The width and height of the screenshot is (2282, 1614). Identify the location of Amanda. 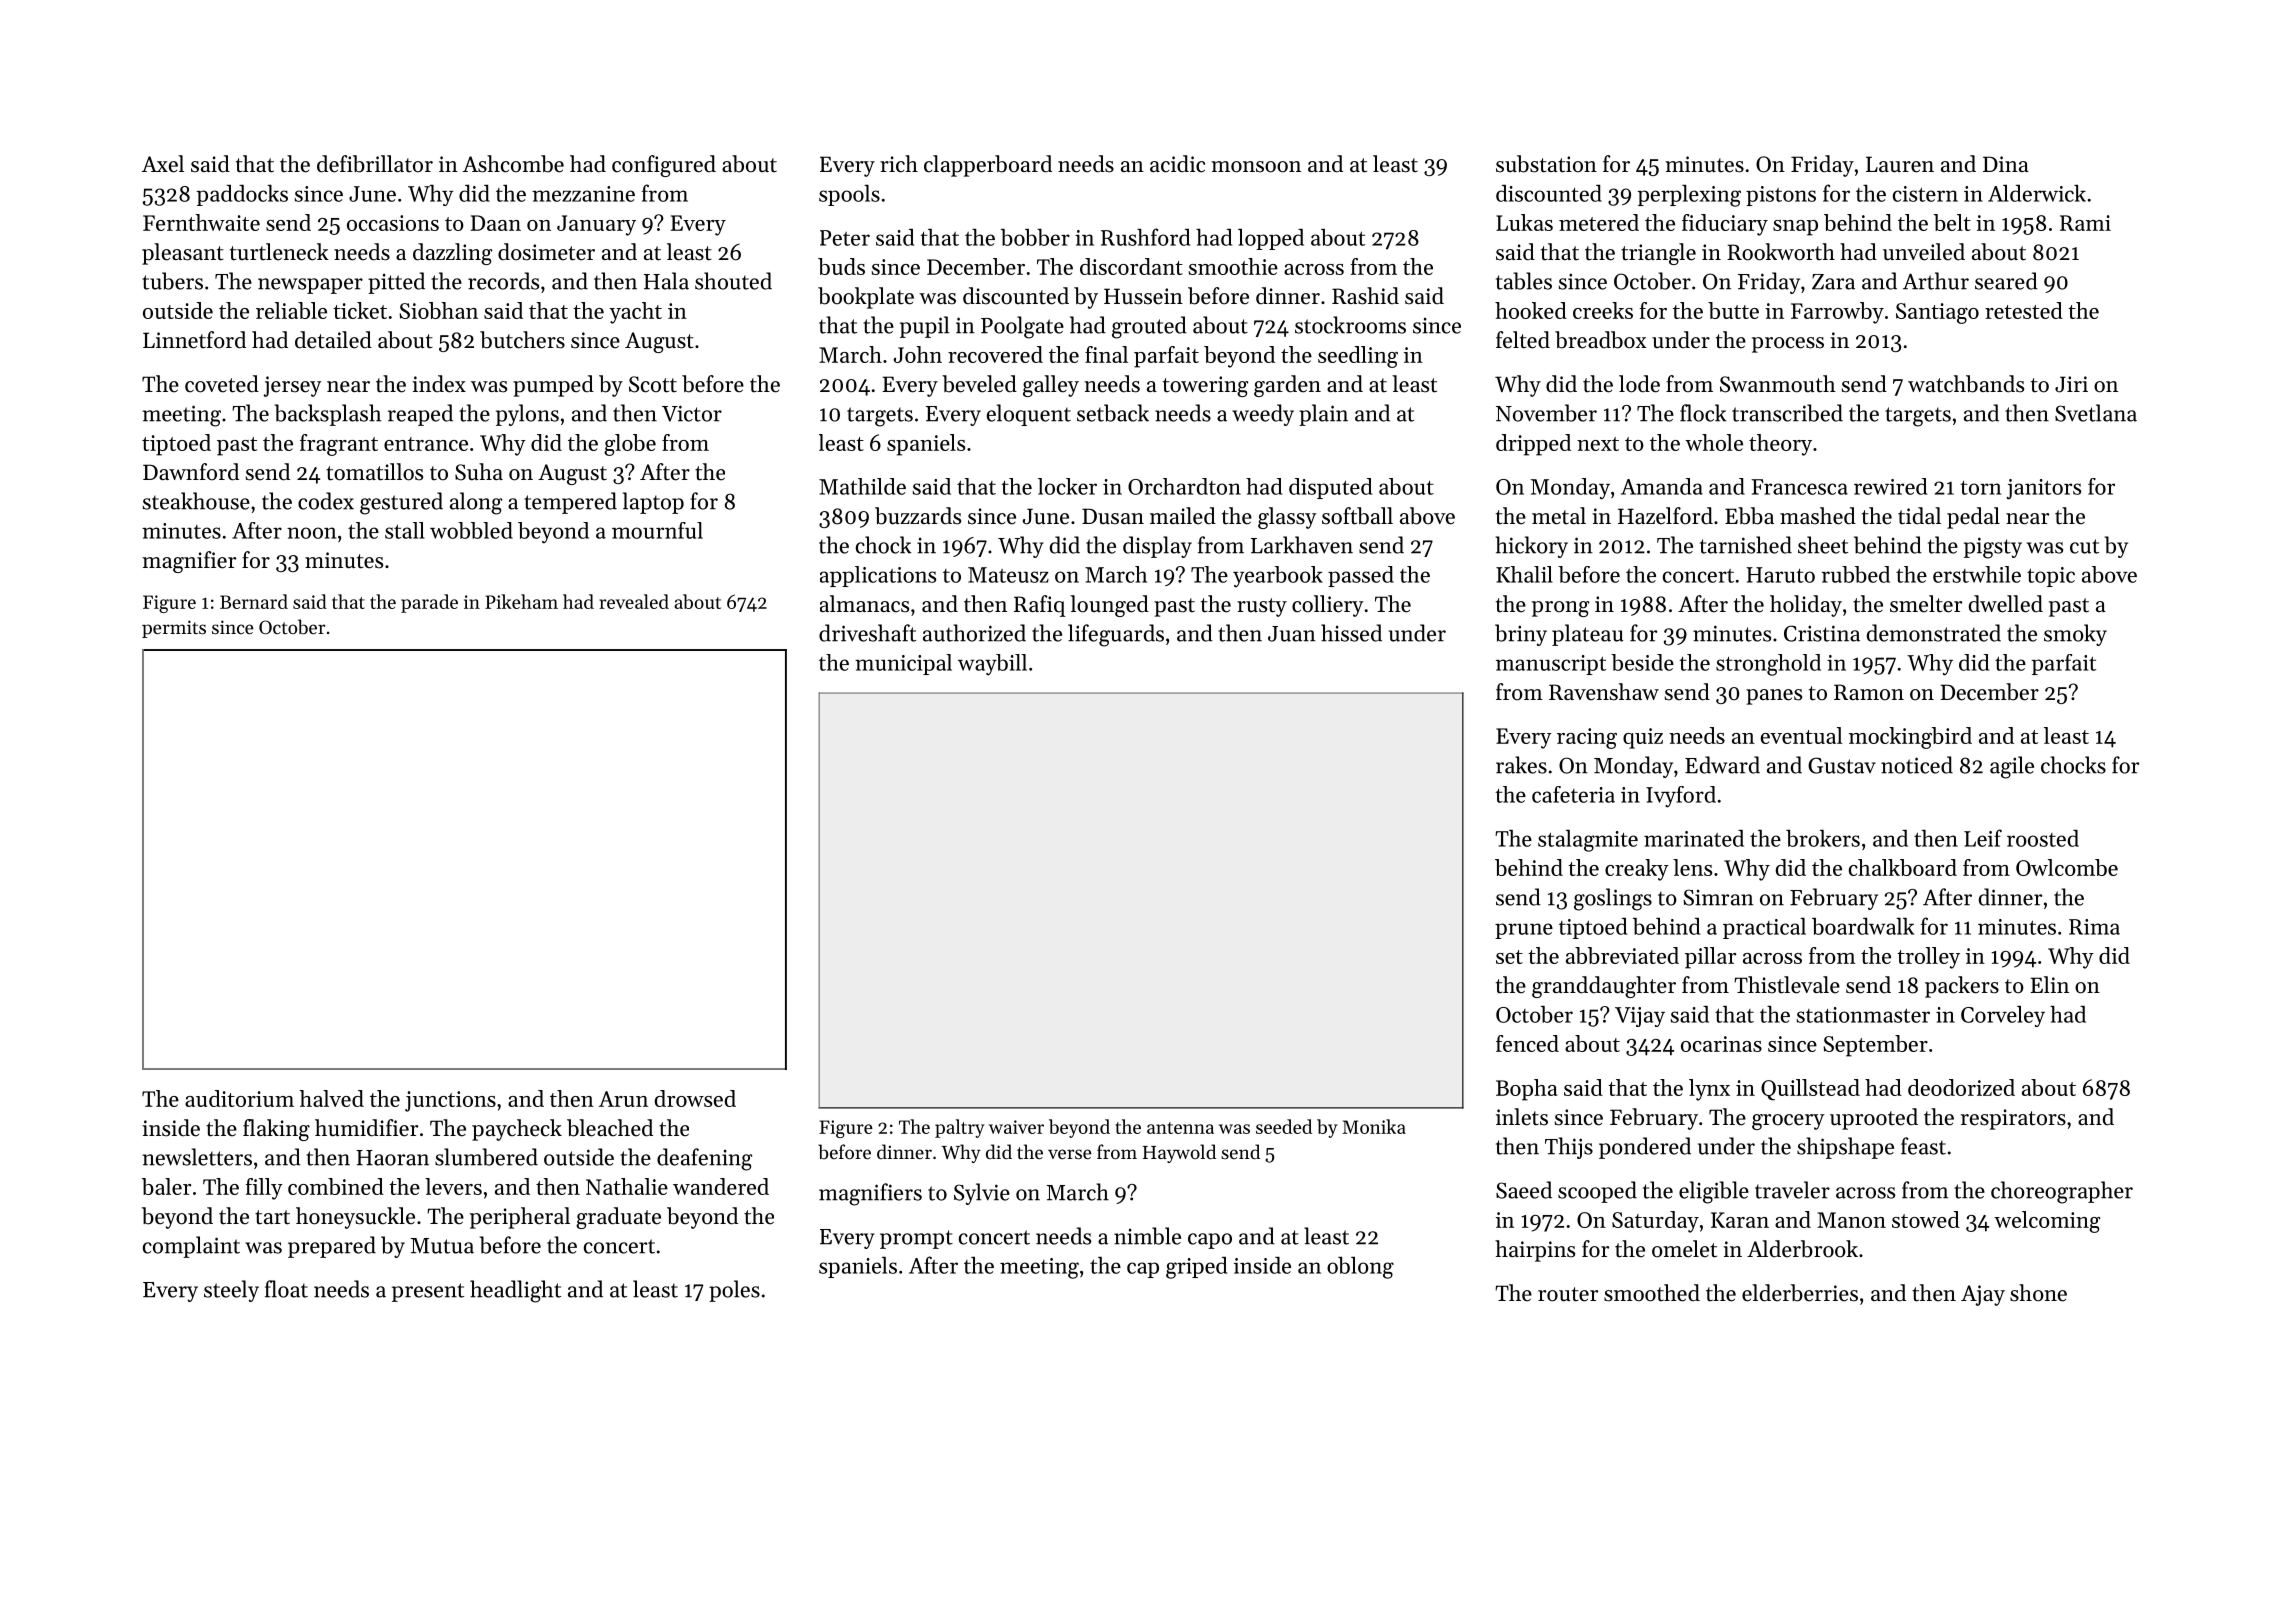
(1662, 486).
